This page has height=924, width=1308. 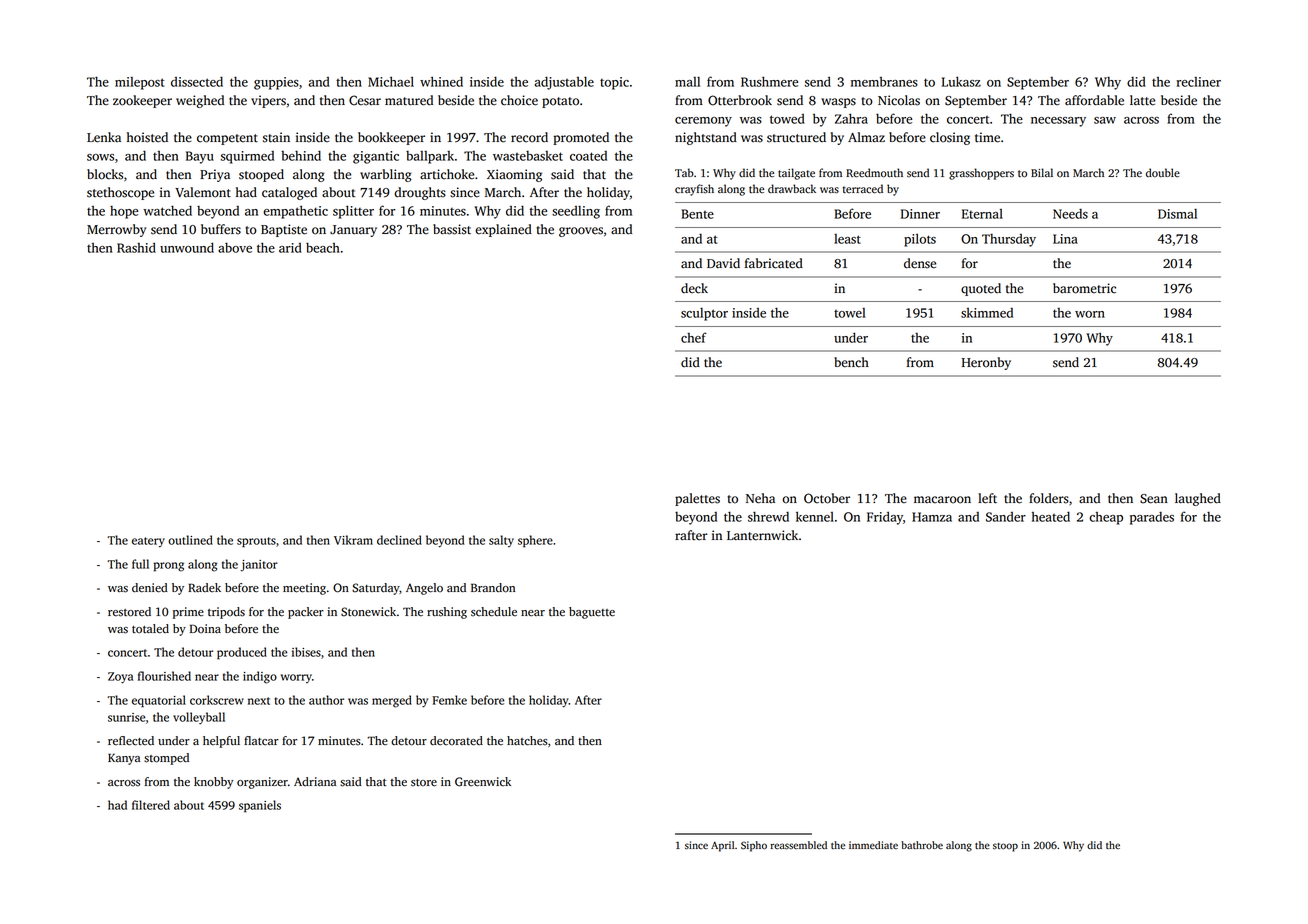 What do you see at coordinates (392, 701) in the page?
I see `merged` at bounding box center [392, 701].
